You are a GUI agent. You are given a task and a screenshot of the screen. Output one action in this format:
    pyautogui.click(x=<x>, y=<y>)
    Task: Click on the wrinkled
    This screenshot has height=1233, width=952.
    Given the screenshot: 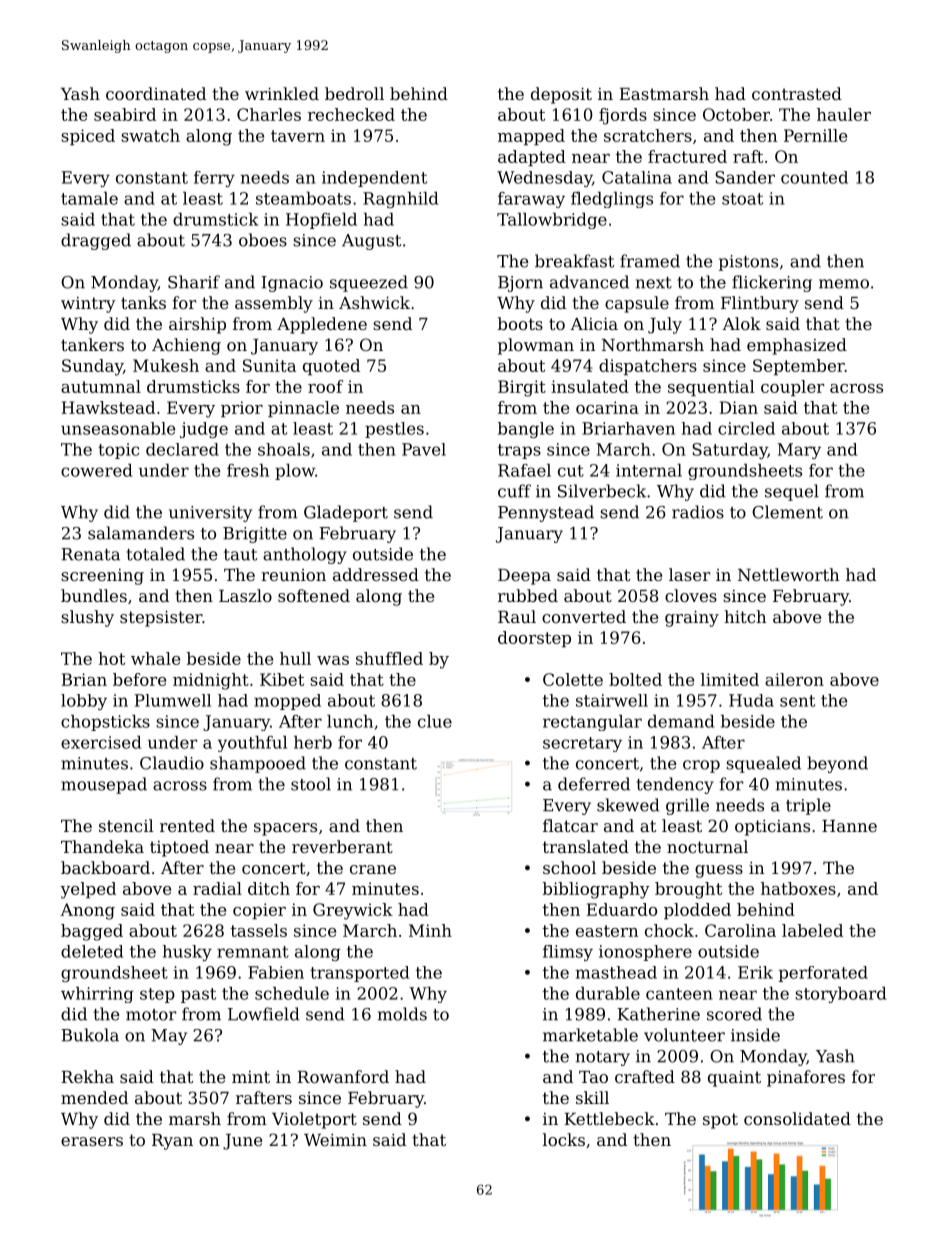 What is the action you would take?
    pyautogui.click(x=282, y=93)
